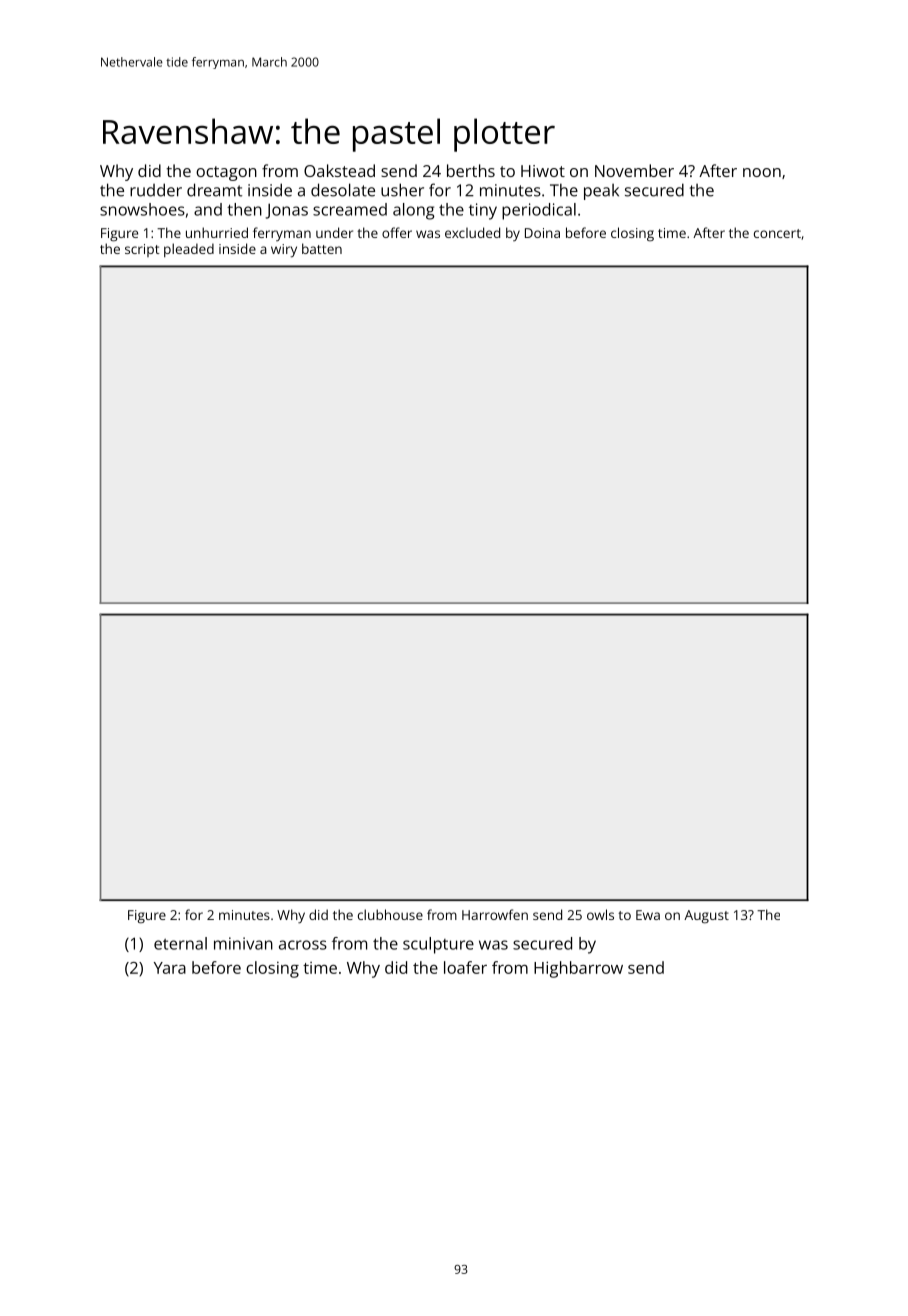 The width and height of the screenshot is (908, 1316). What do you see at coordinates (390, 914) in the screenshot?
I see `clubhouse` at bounding box center [390, 914].
